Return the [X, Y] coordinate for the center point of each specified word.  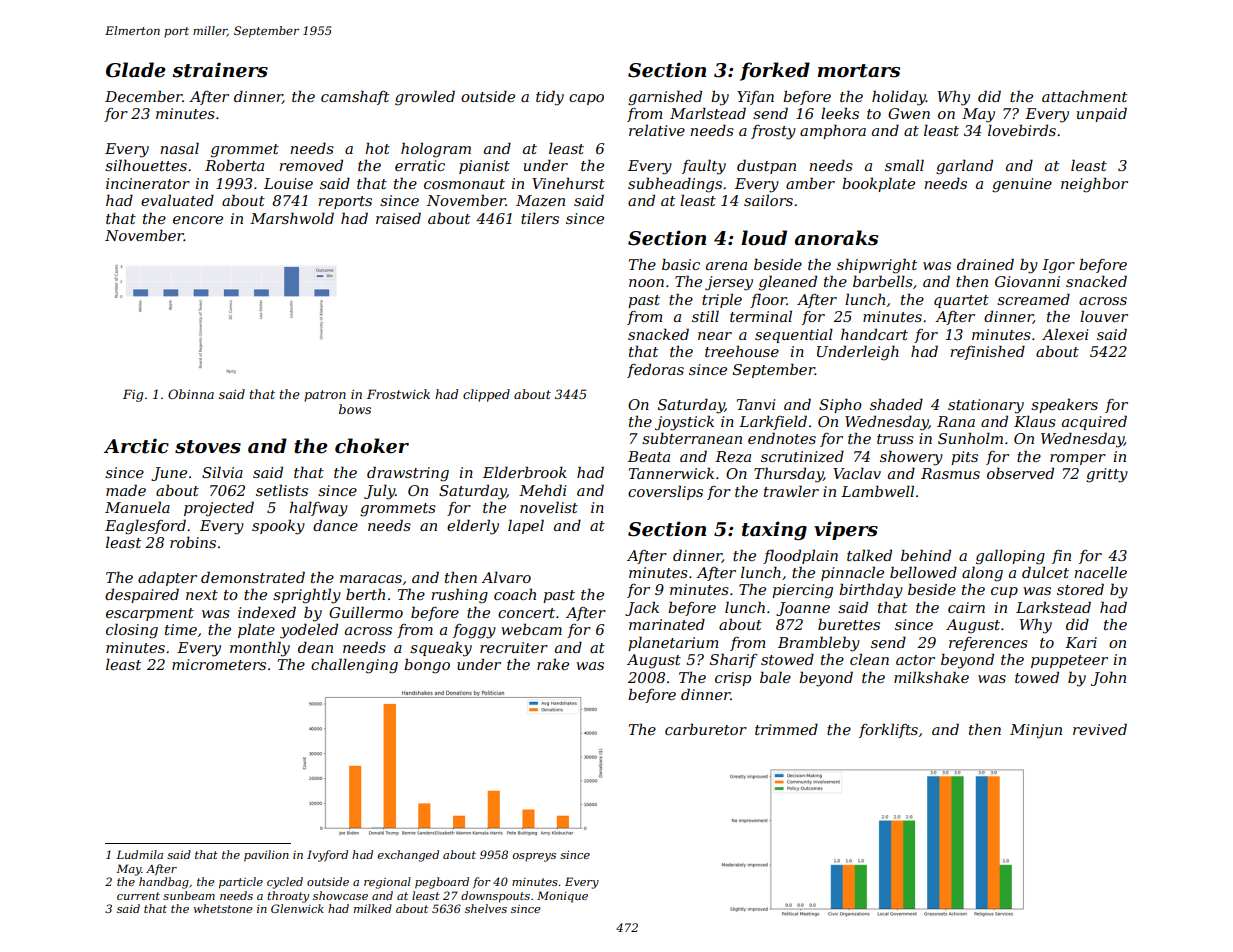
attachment [1084, 96]
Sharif [734, 660]
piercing [802, 591]
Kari [1081, 642]
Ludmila [139, 854]
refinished [987, 352]
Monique [562, 897]
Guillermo [366, 612]
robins [193, 542]
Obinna [191, 394]
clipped [486, 395]
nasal [179, 148]
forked [775, 71]
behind [926, 555]
